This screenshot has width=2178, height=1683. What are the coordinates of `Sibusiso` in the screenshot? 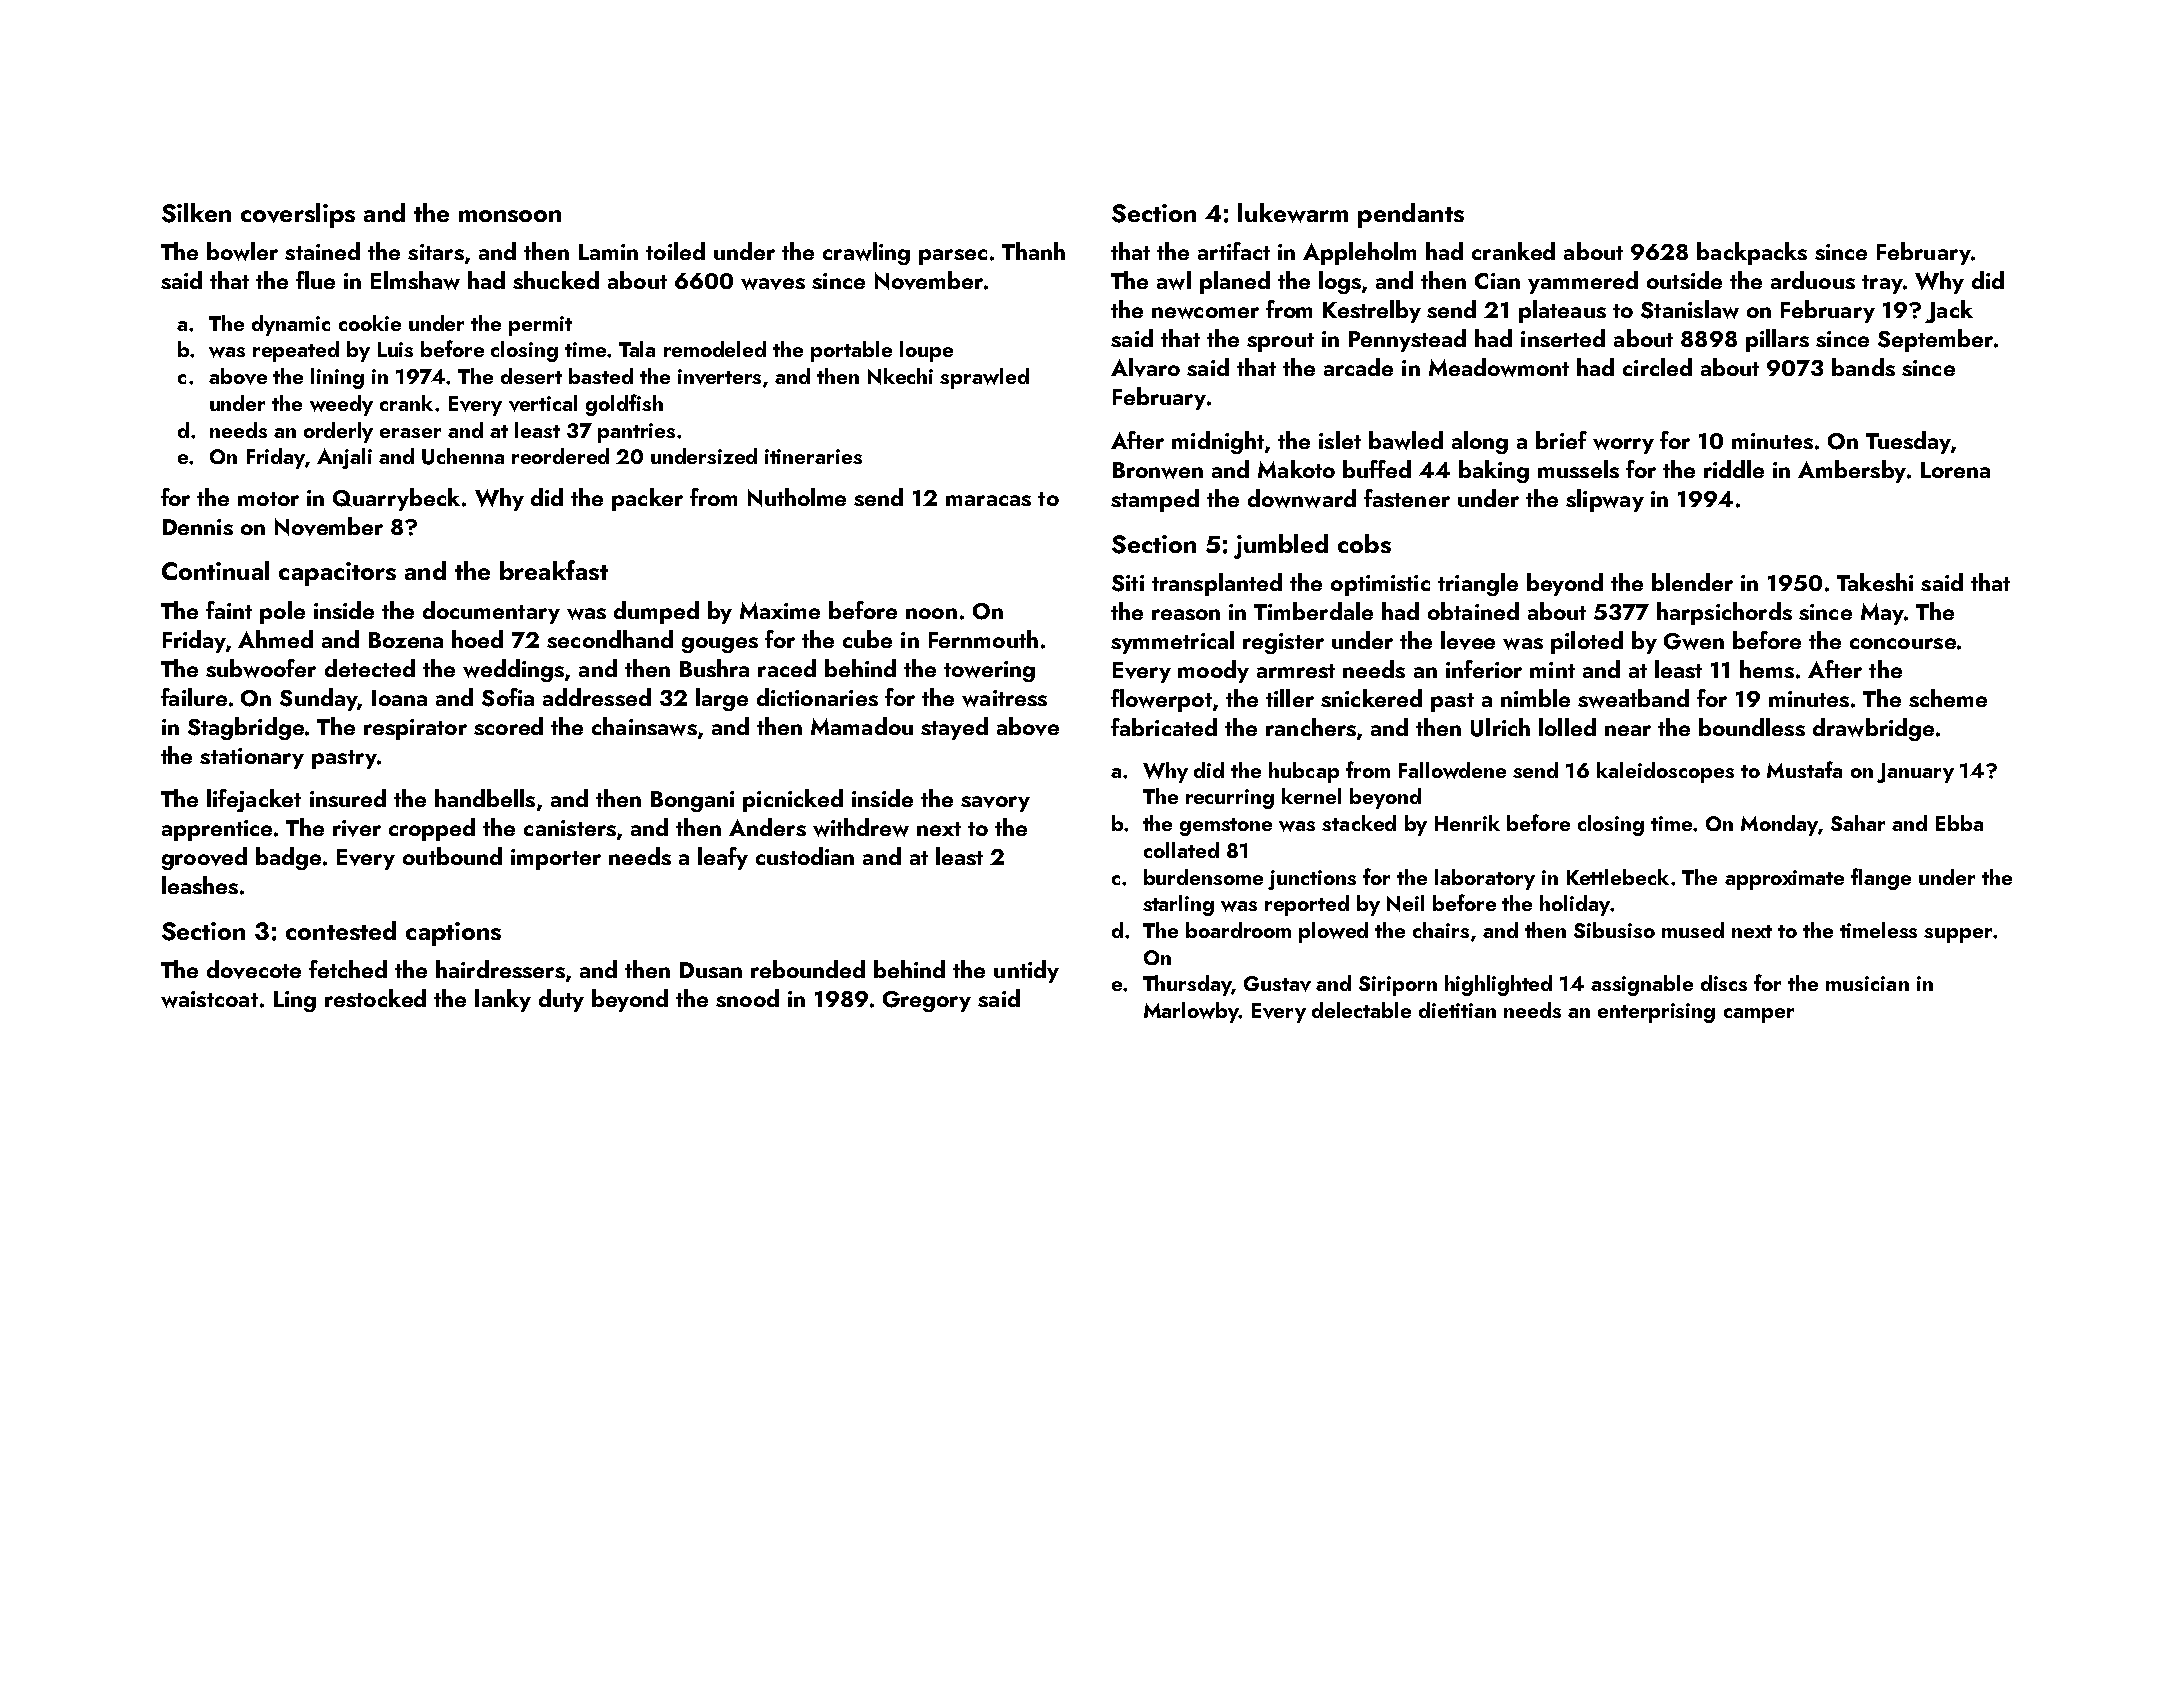 It's located at (1614, 930).
